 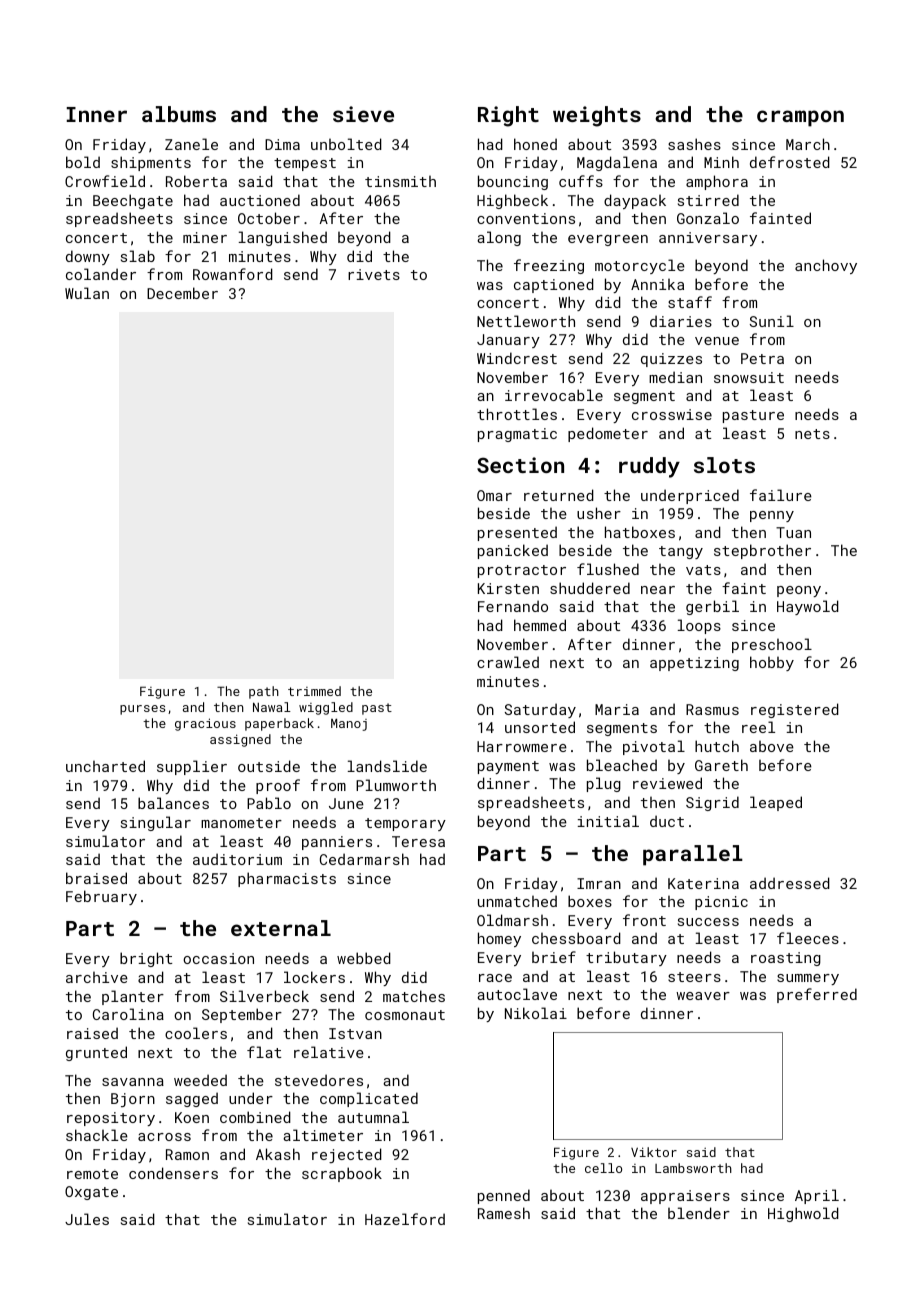 What do you see at coordinates (87, 1219) in the image?
I see `Jules` at bounding box center [87, 1219].
